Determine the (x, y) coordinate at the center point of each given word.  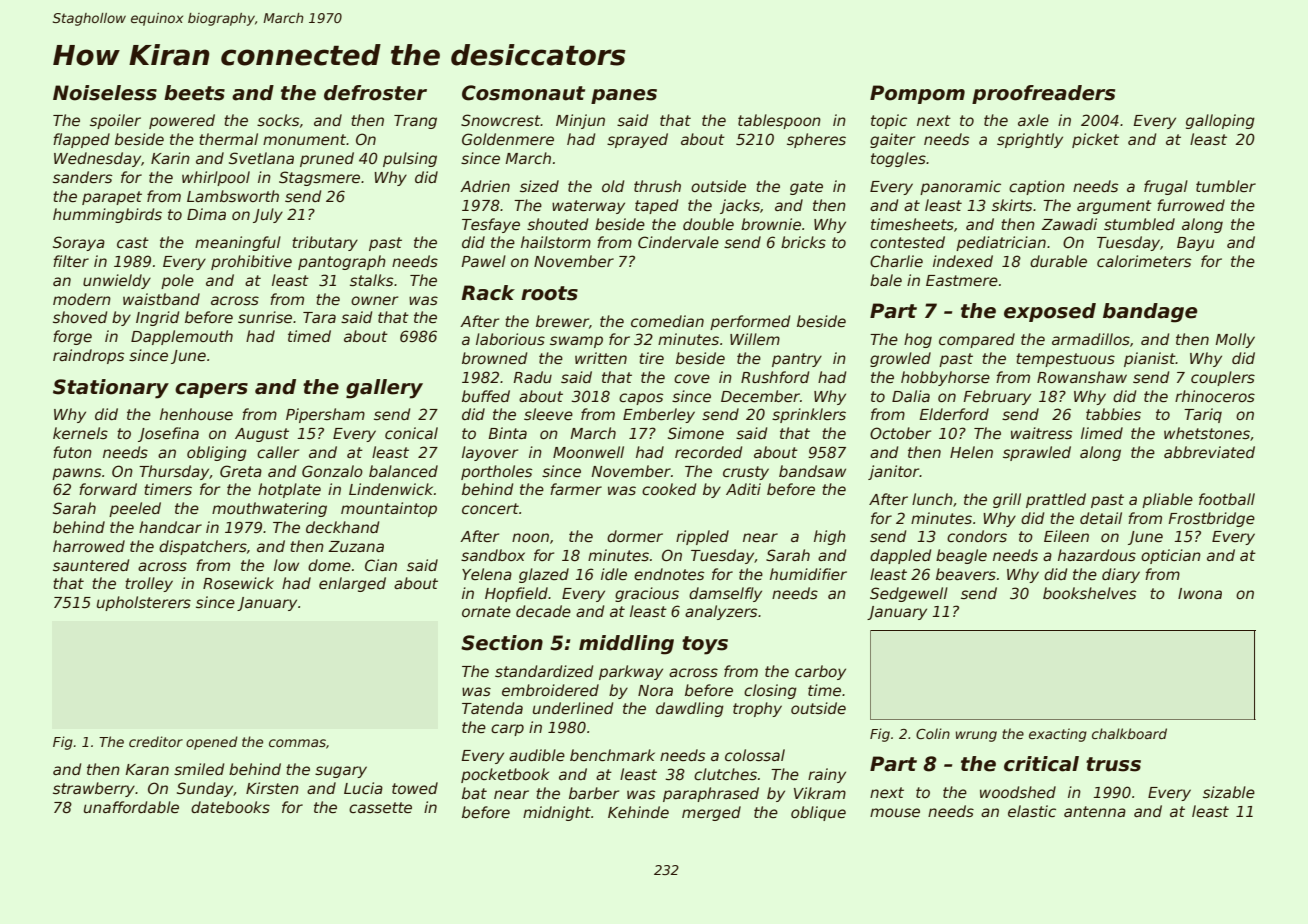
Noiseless (105, 93)
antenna (1095, 811)
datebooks (230, 807)
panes (624, 96)
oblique (818, 813)
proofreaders (1043, 94)
